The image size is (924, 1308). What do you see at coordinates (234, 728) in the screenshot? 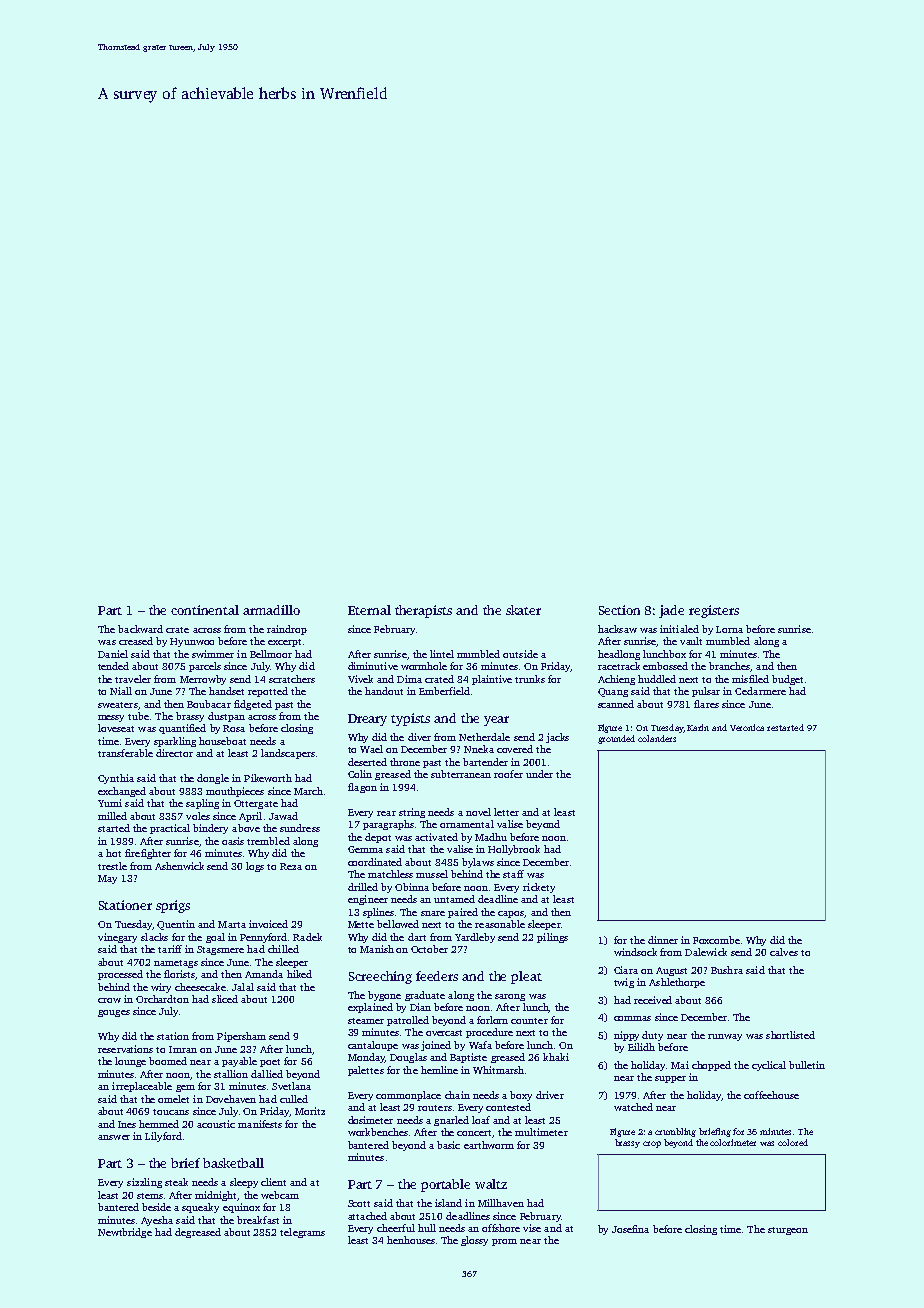
I see `Rosa` at bounding box center [234, 728].
